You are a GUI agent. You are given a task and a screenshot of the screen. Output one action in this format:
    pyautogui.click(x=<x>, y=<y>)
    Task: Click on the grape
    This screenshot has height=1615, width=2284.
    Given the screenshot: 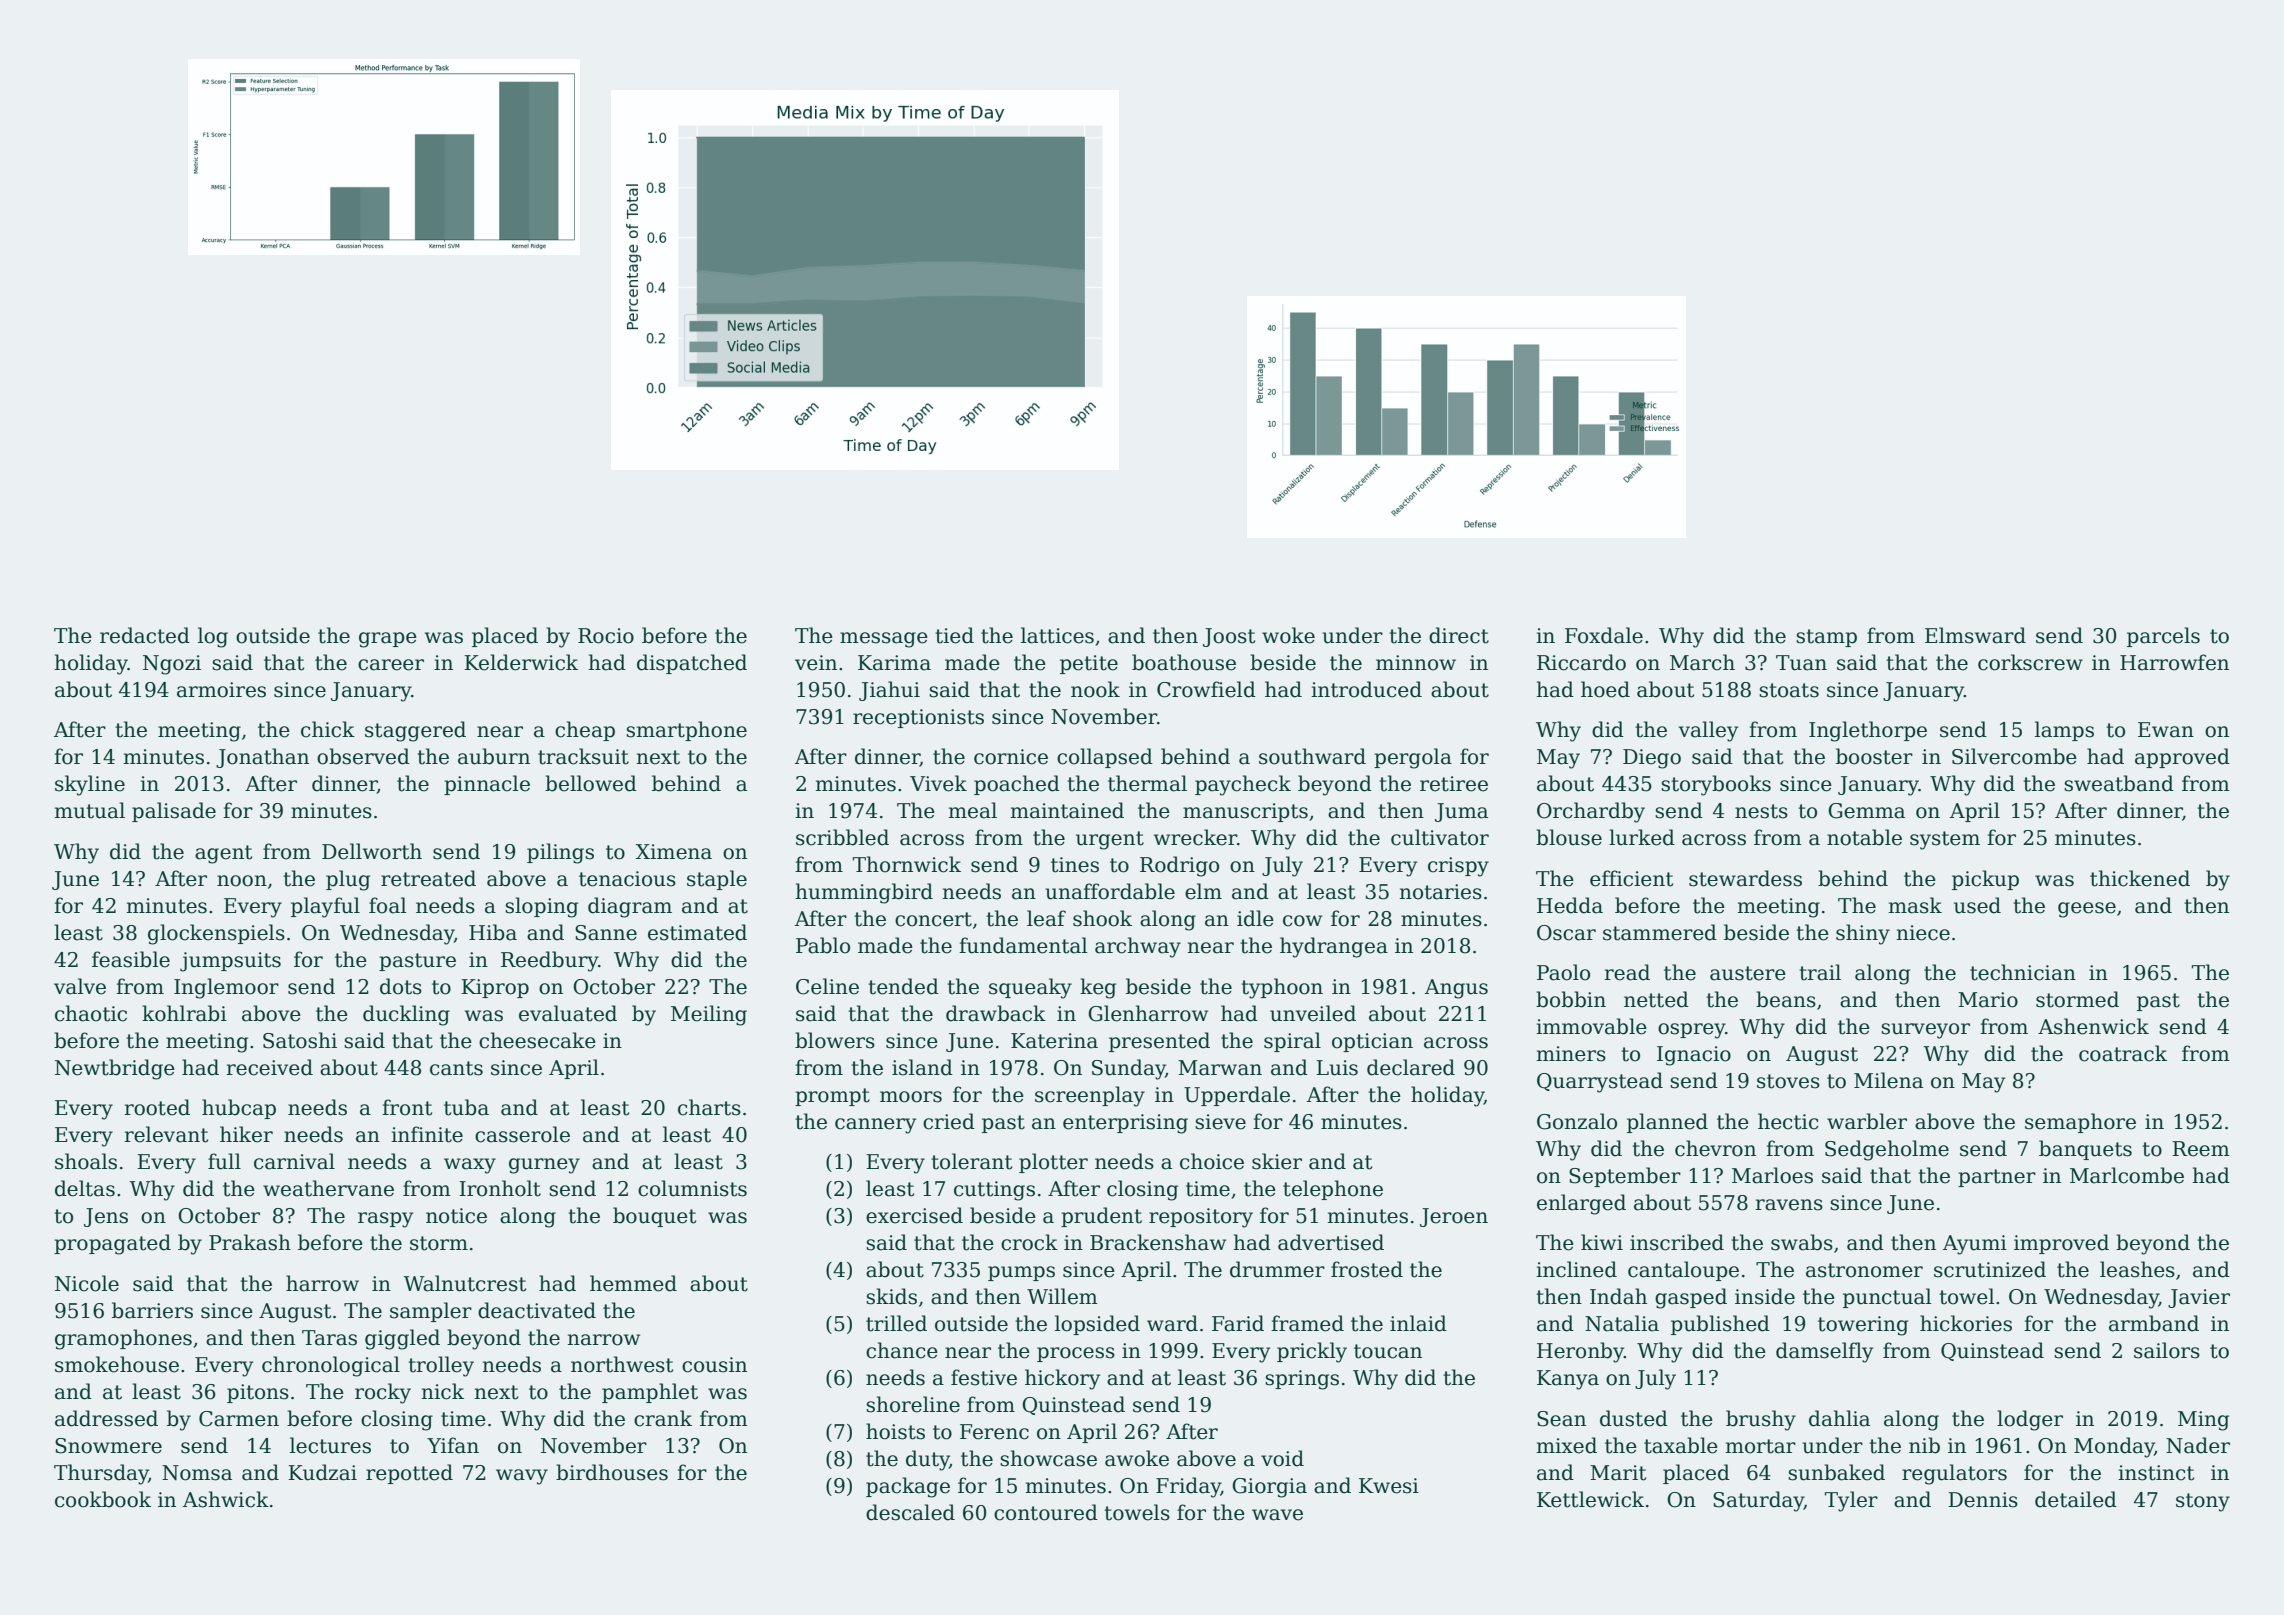 What is the action you would take?
    pyautogui.click(x=388, y=640)
